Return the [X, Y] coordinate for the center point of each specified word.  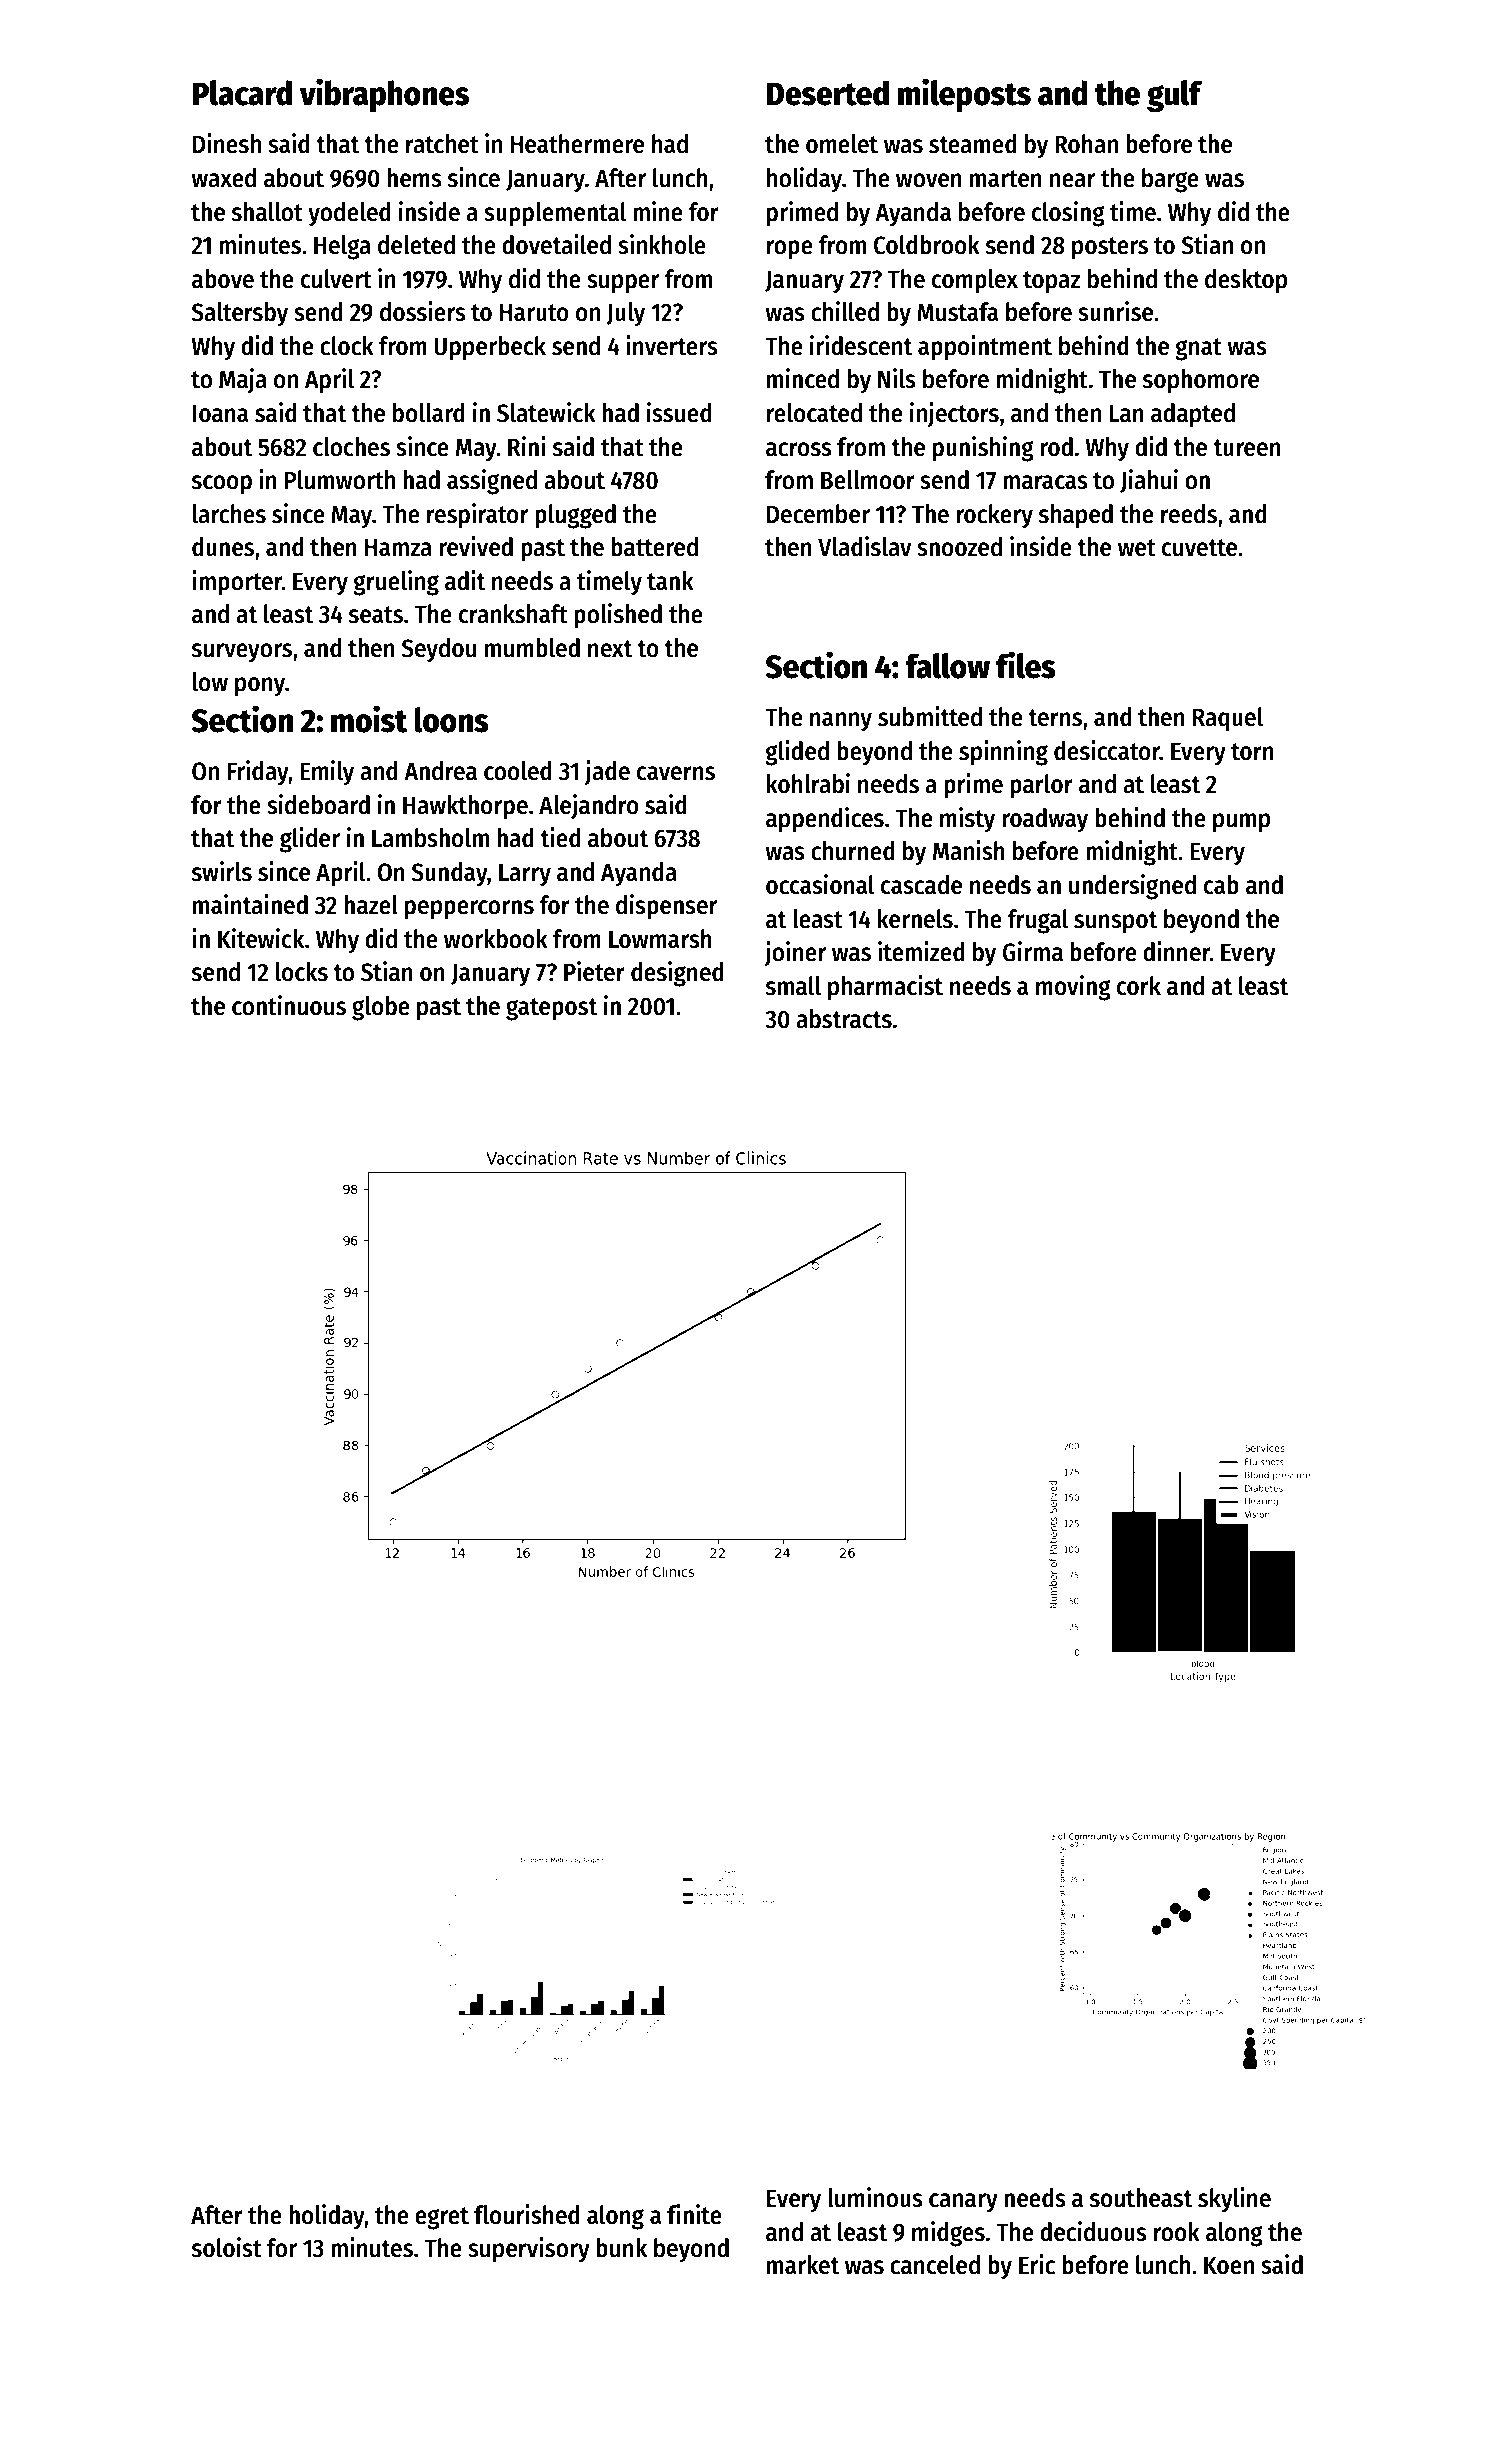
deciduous [1093, 2231]
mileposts [964, 95]
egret [442, 2218]
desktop [1246, 281]
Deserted [827, 93]
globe [381, 1008]
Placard [242, 93]
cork [1139, 986]
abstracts [844, 1019]
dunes [223, 547]
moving [1073, 988]
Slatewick [546, 412]
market [803, 2265]
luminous [875, 2197]
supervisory [529, 2250]
